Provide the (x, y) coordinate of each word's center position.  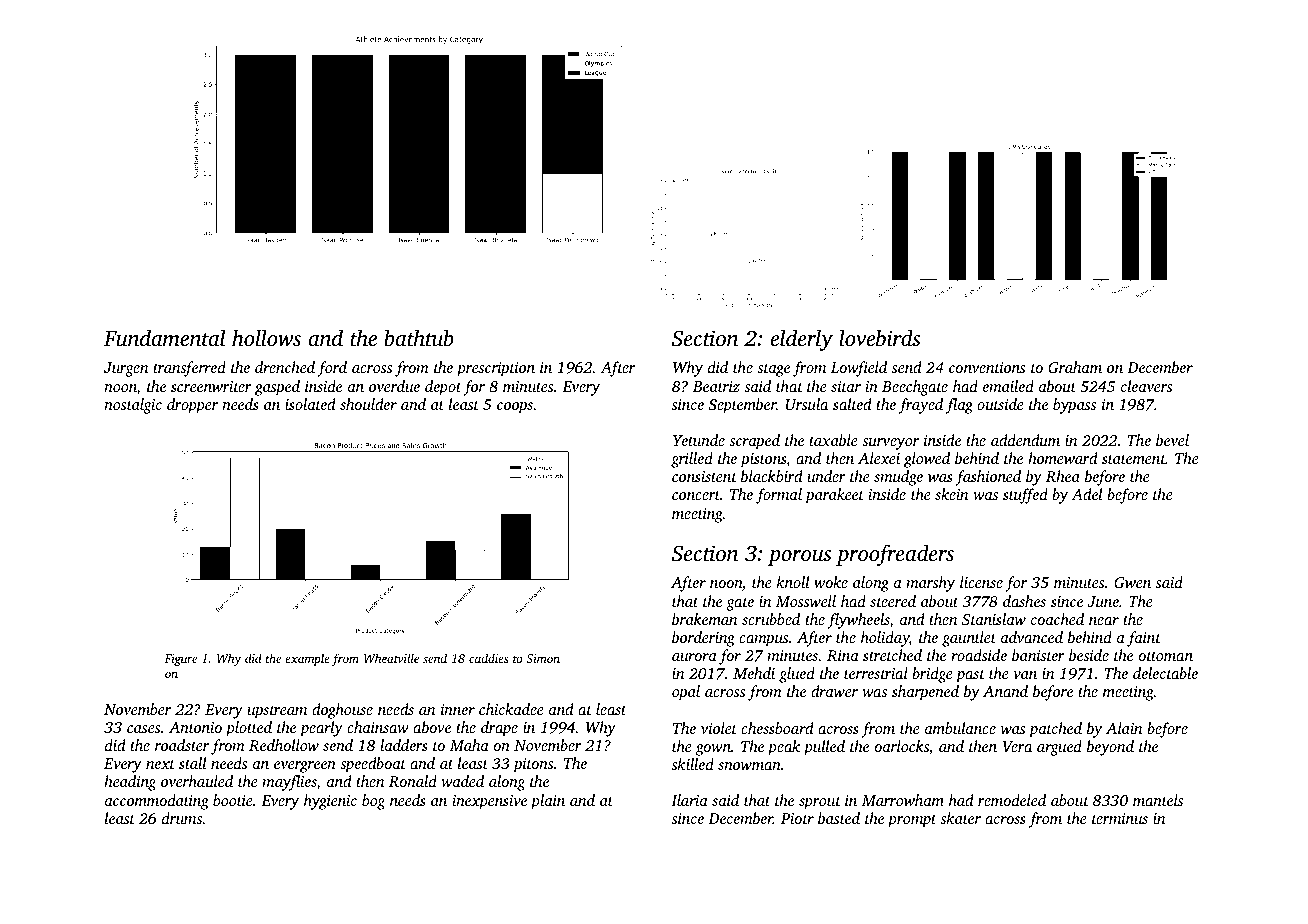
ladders (404, 745)
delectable (1165, 673)
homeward (1063, 458)
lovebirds (879, 337)
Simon (543, 658)
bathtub (419, 337)
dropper (192, 406)
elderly (801, 340)
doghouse (342, 711)
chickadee (511, 709)
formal (779, 496)
